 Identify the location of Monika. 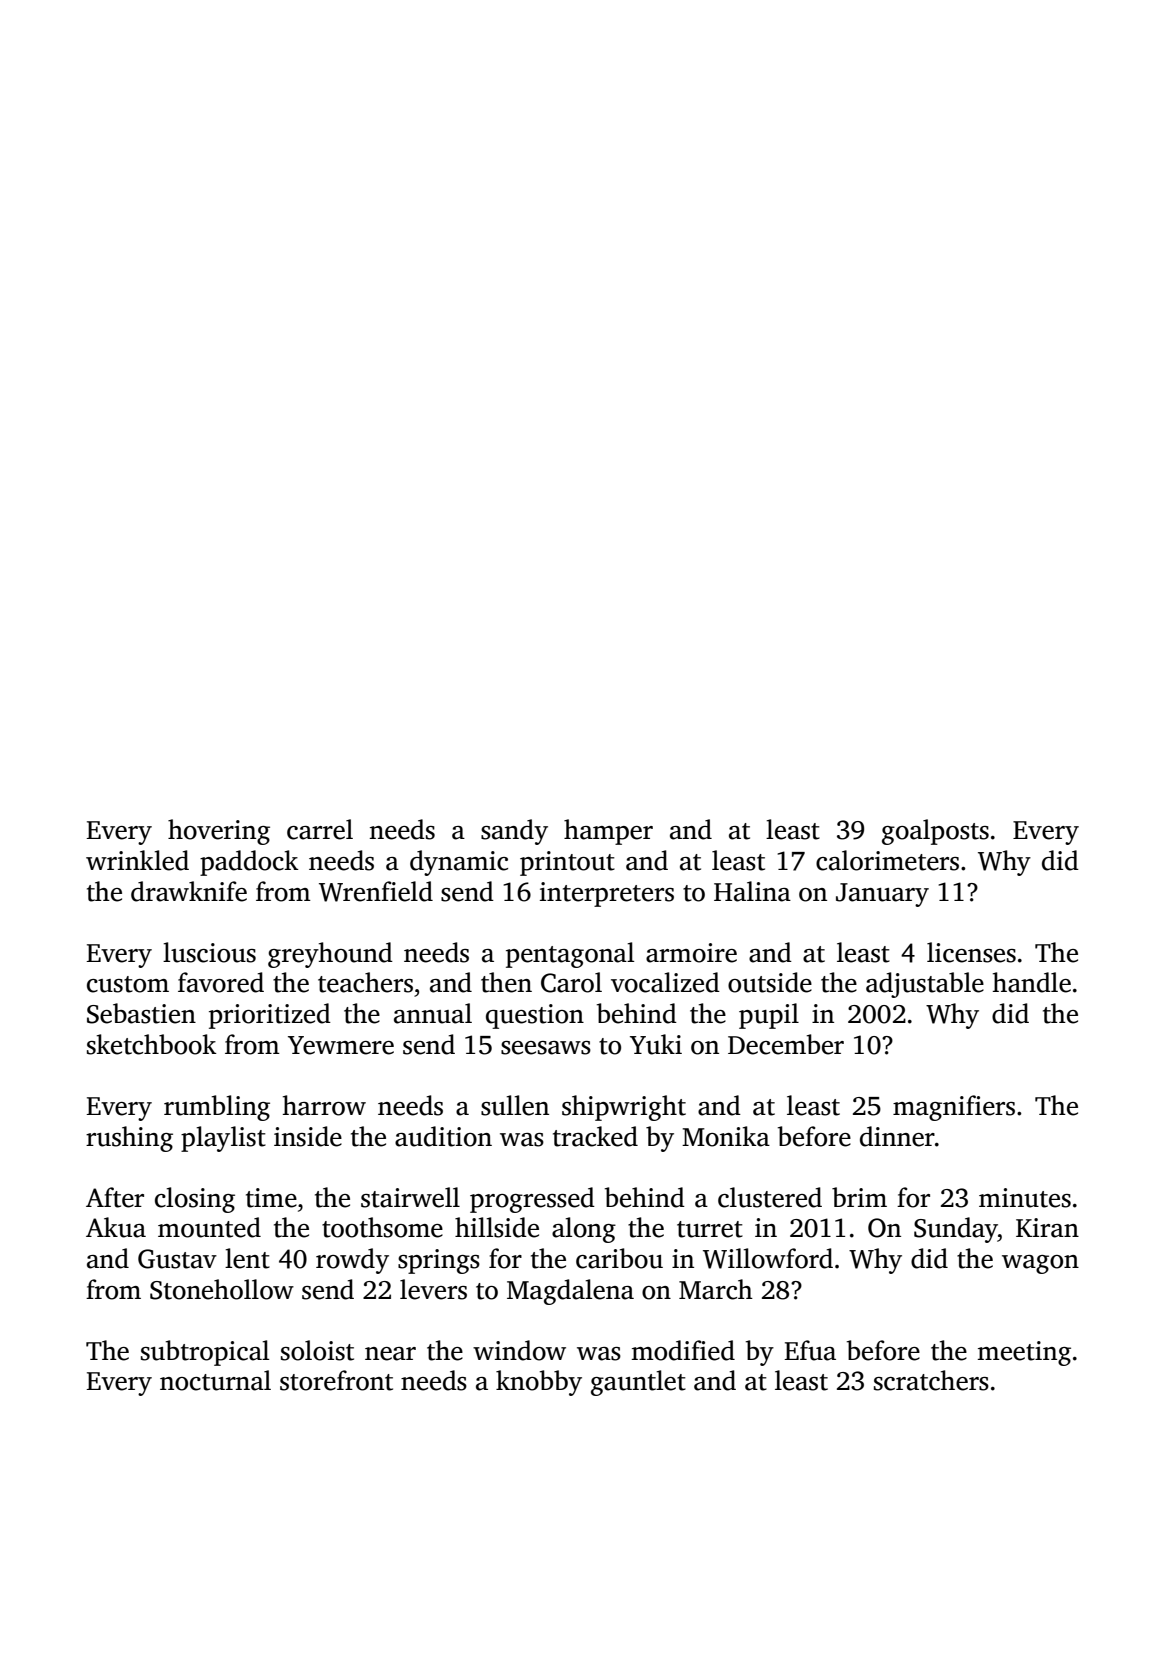
(726, 1136).
